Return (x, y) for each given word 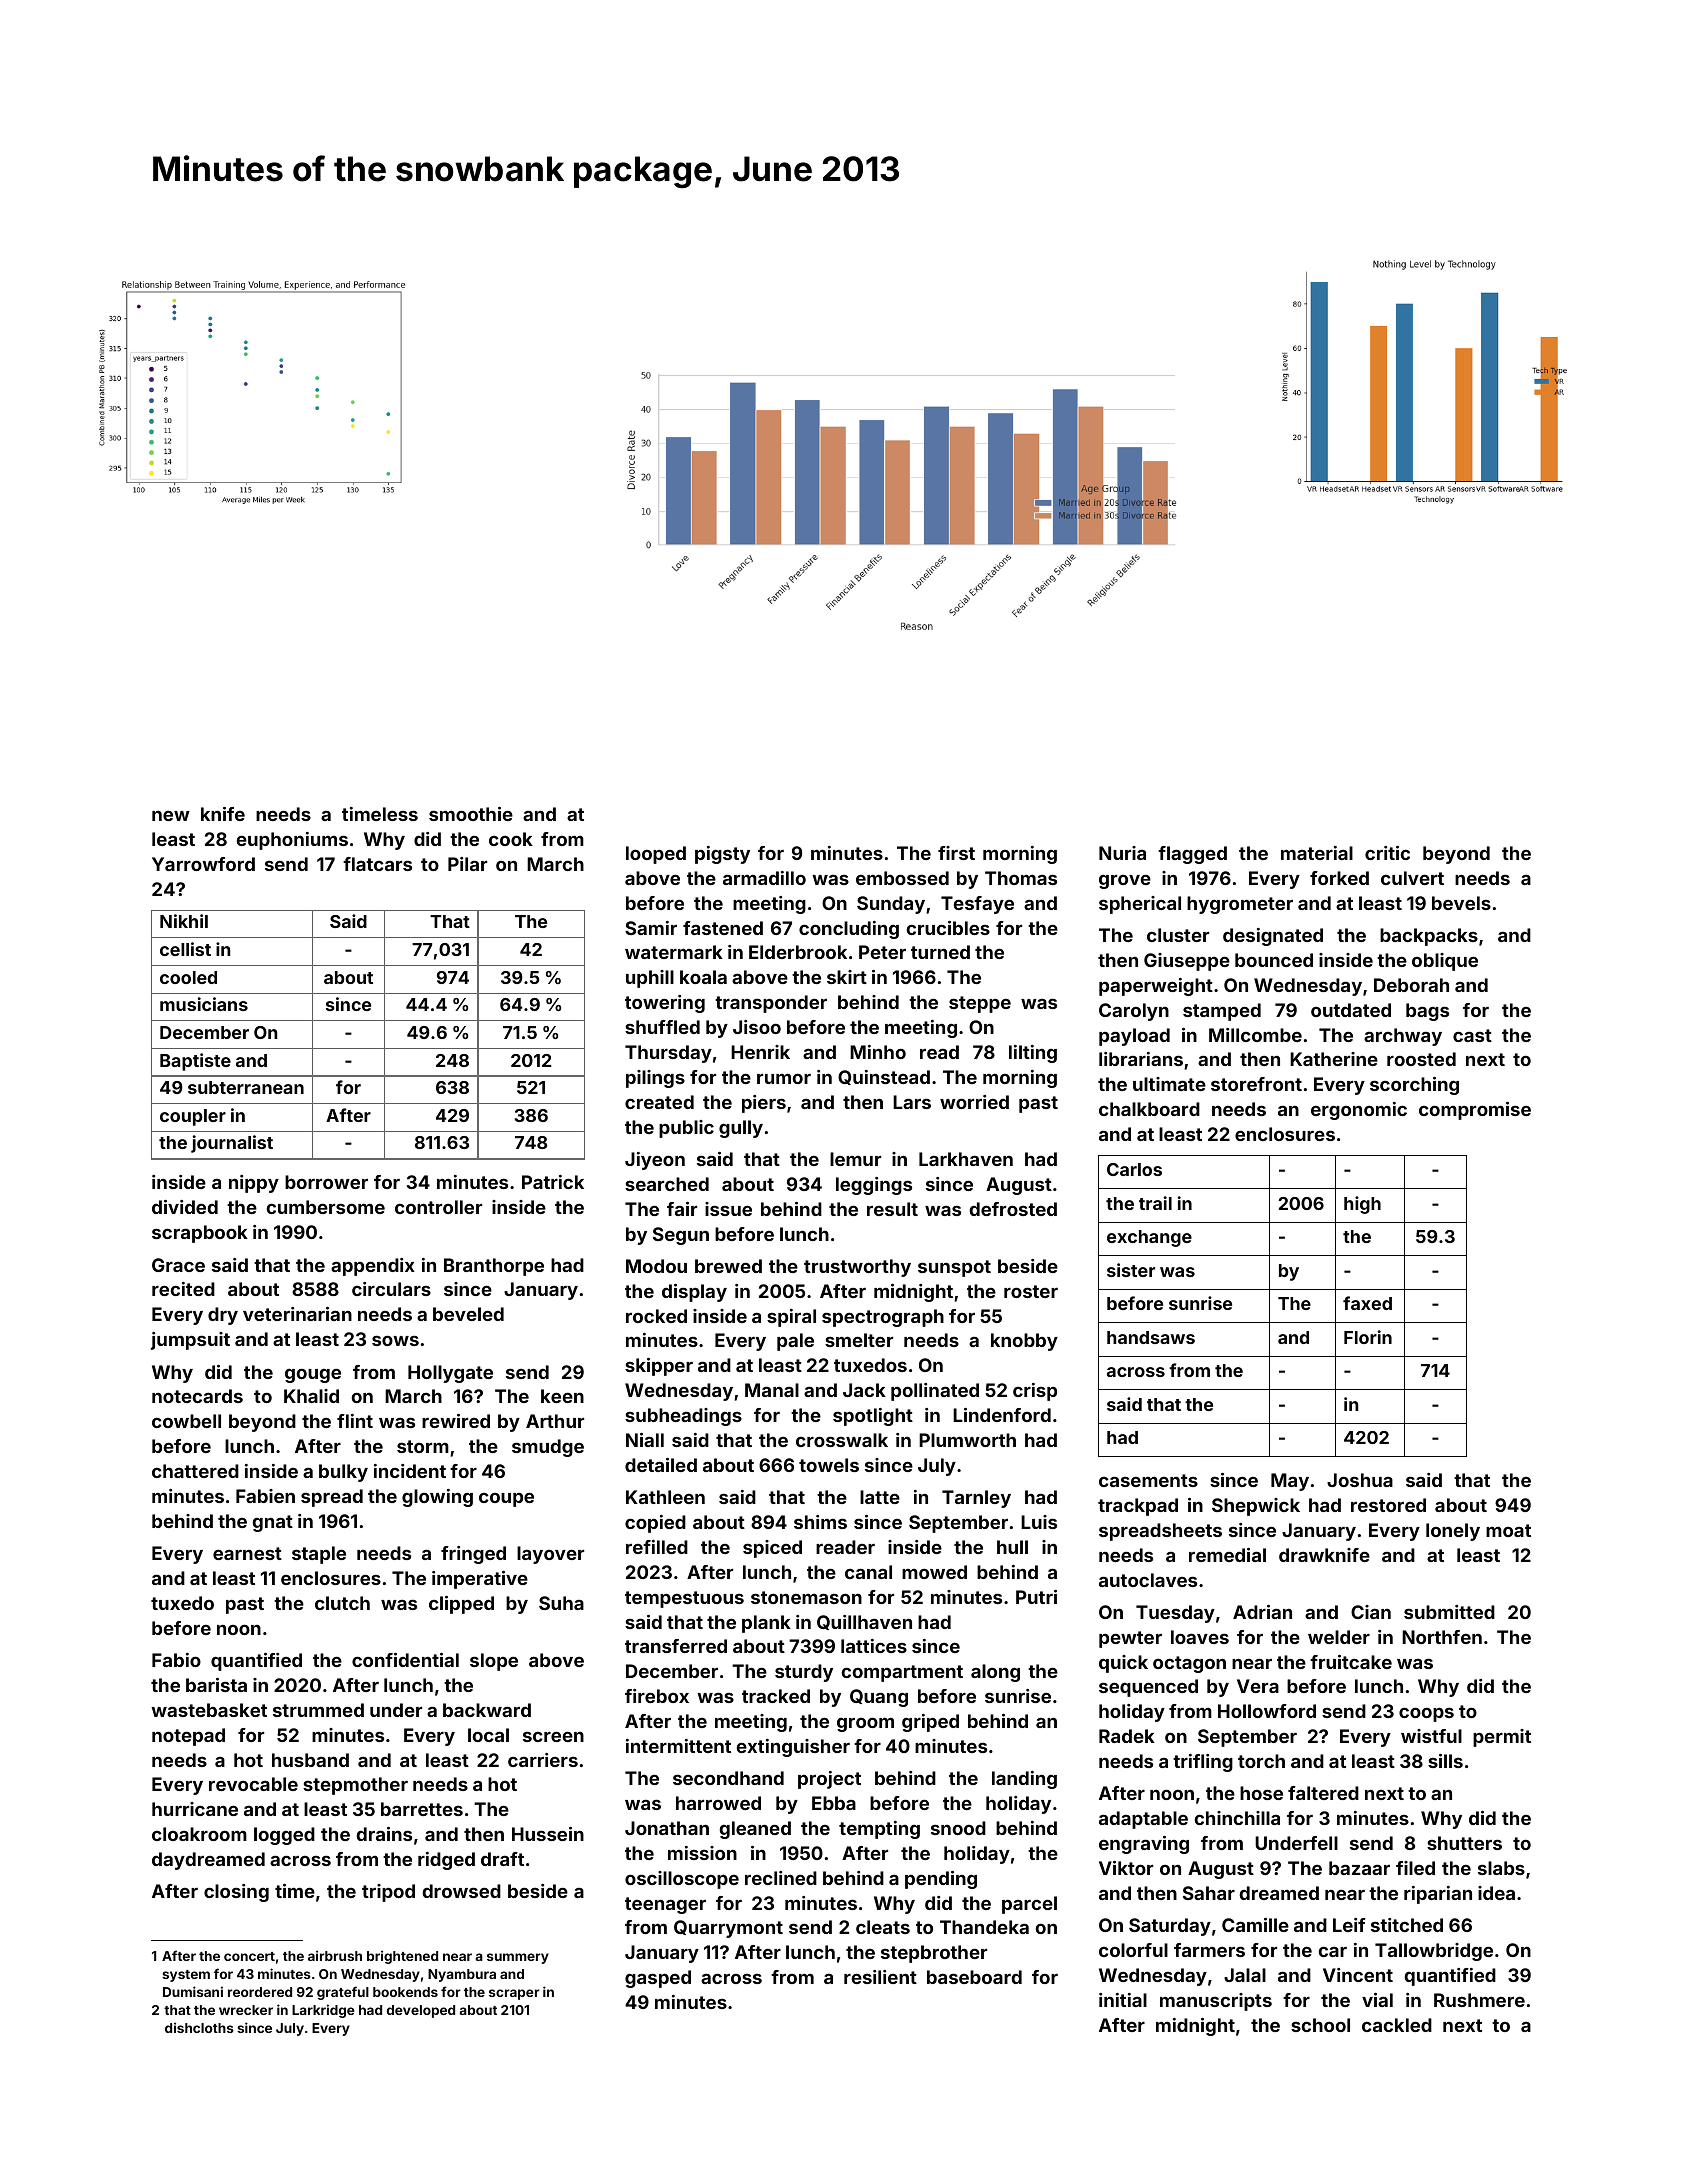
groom (865, 1724)
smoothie (471, 814)
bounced (1274, 960)
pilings (655, 1079)
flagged (1192, 855)
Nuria (1122, 853)
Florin (1368, 1337)
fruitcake (1351, 1662)
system (186, 1976)
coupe (506, 1499)
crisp (1035, 1392)
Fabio (176, 1660)
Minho (878, 1052)
